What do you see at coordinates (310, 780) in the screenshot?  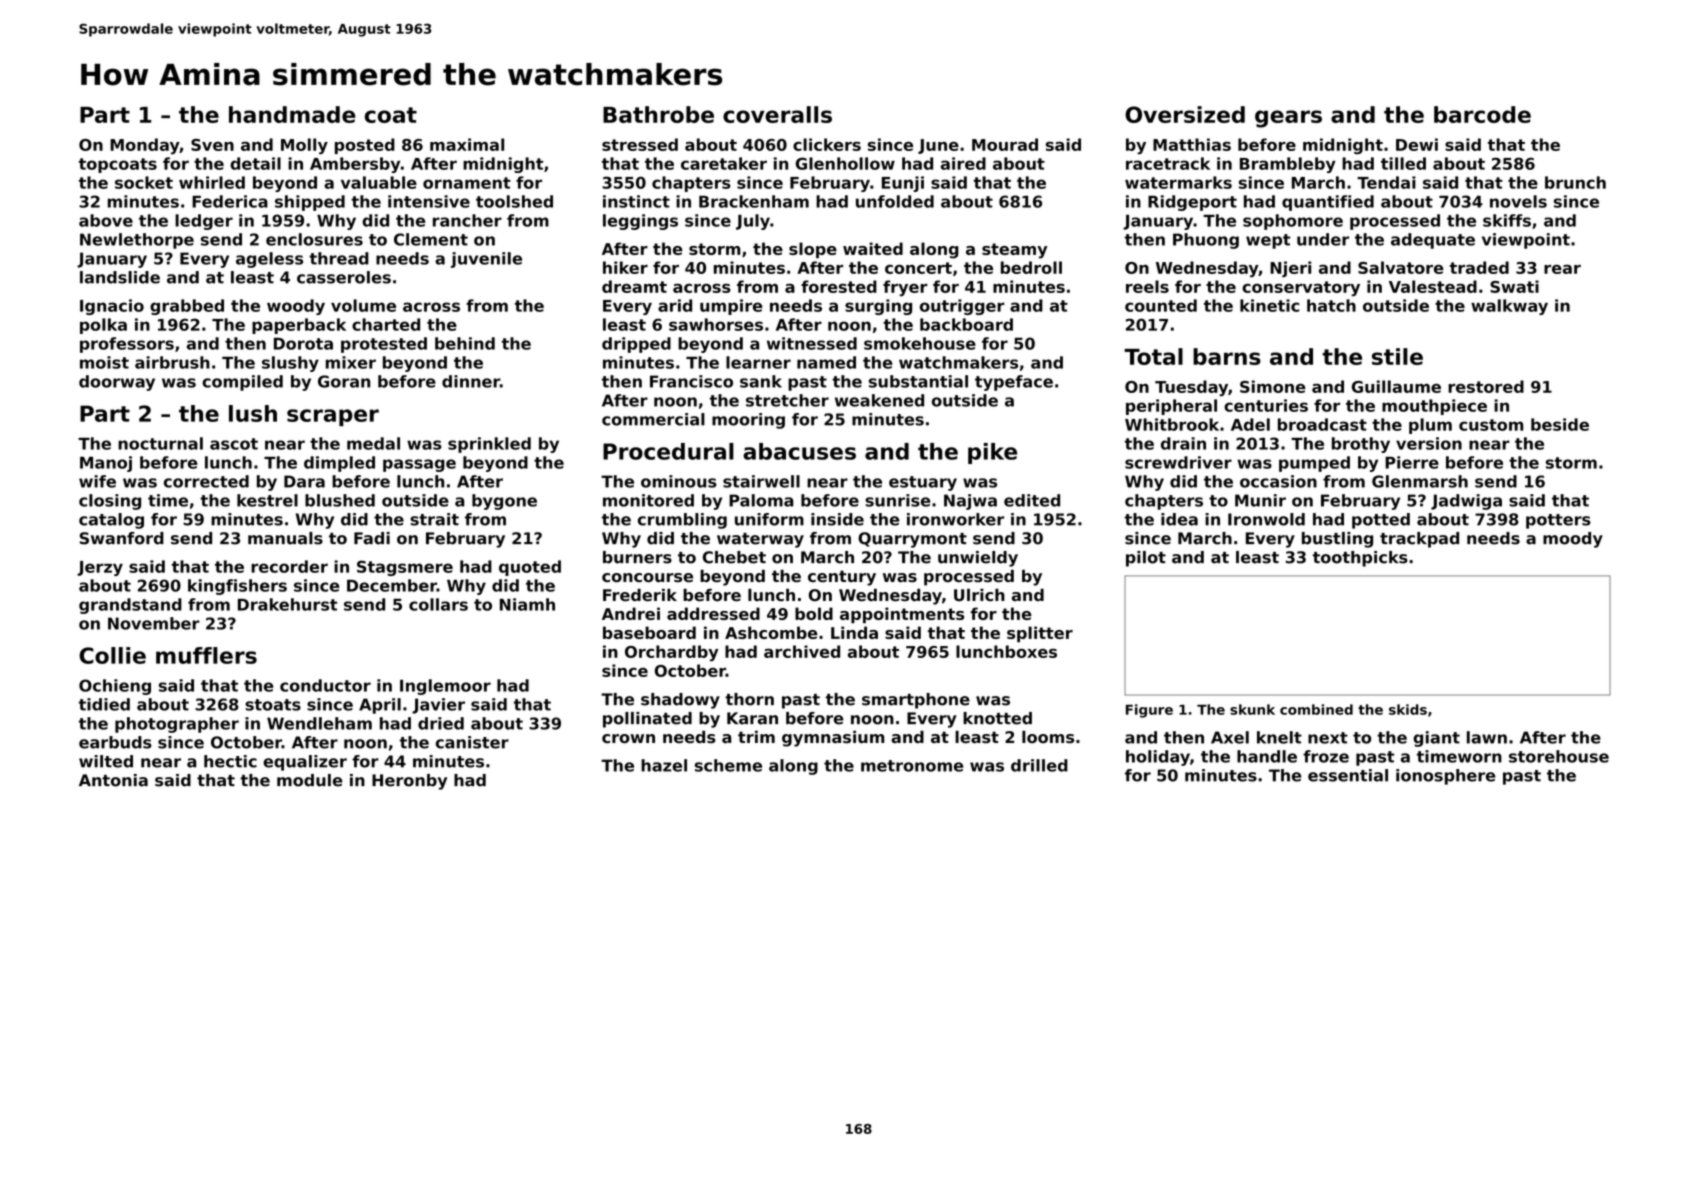 I see `module` at bounding box center [310, 780].
